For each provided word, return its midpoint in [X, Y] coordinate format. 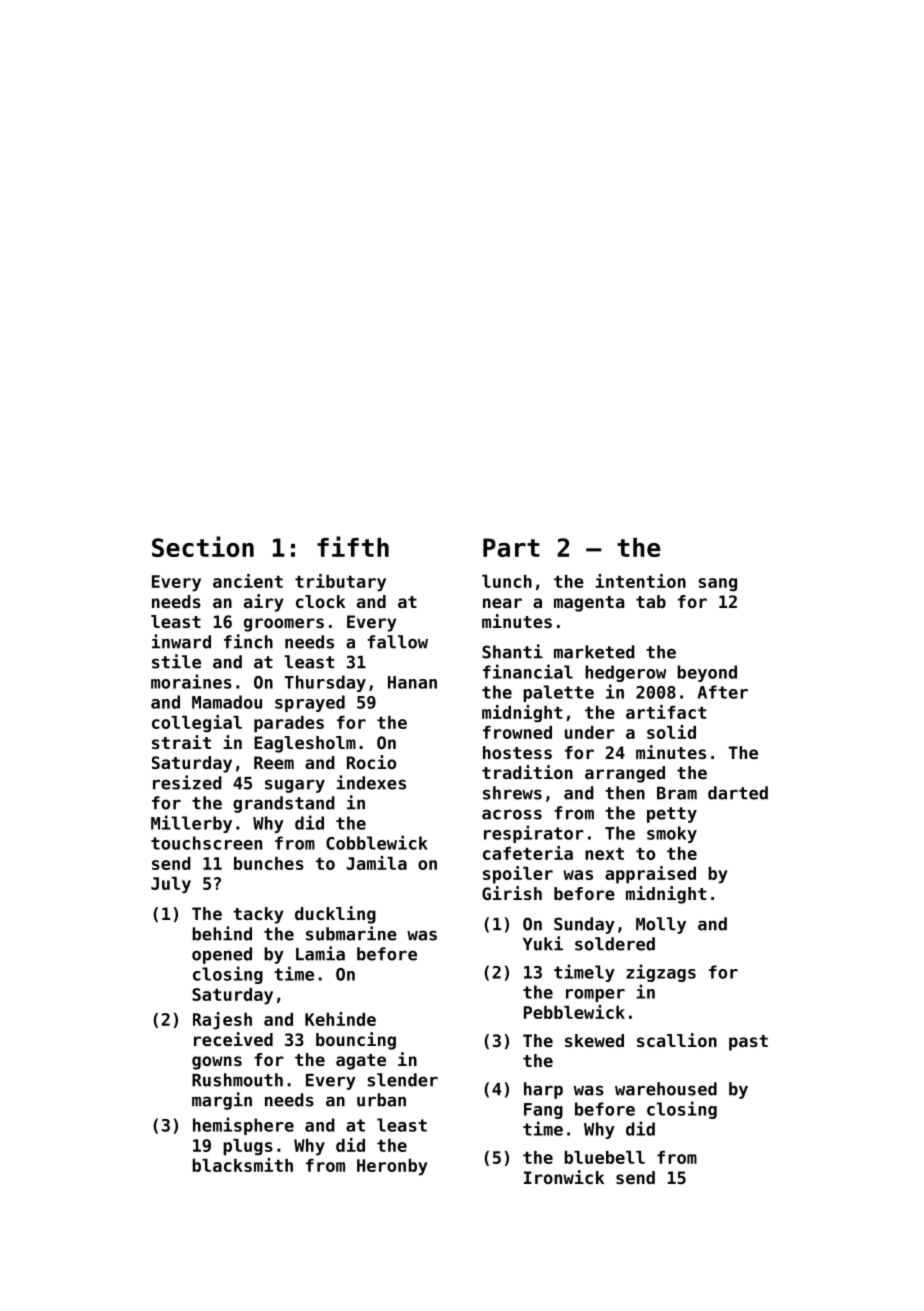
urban [381, 1100]
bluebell [604, 1157]
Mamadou [227, 702]
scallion [677, 1040]
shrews [512, 793]
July [171, 885]
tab [651, 601]
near [502, 603]
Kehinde [340, 1019]
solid [671, 732]
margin [222, 1101]
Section [203, 546]
